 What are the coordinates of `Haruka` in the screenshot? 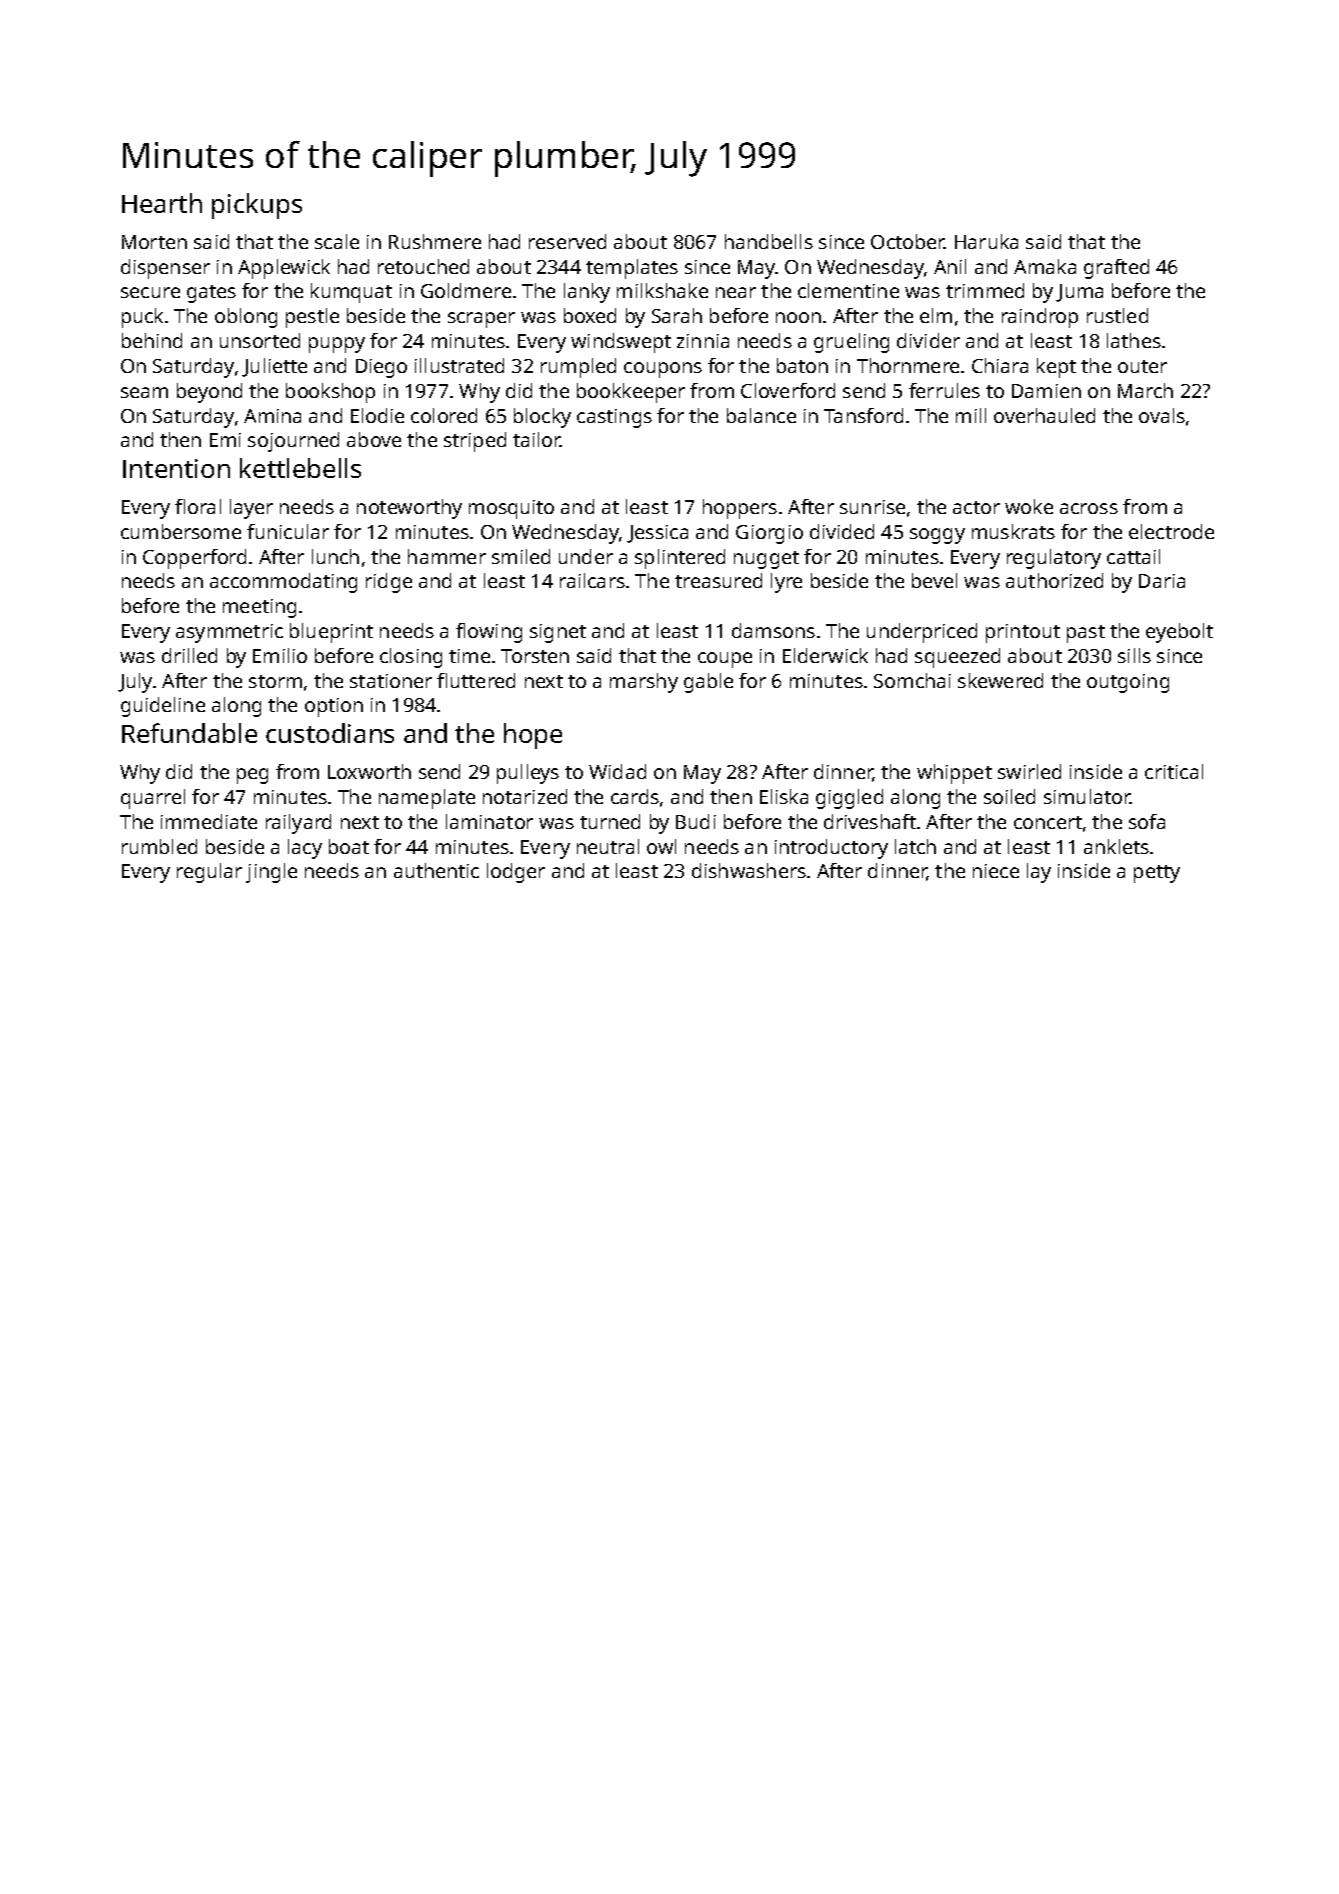 It's located at (986, 241).
